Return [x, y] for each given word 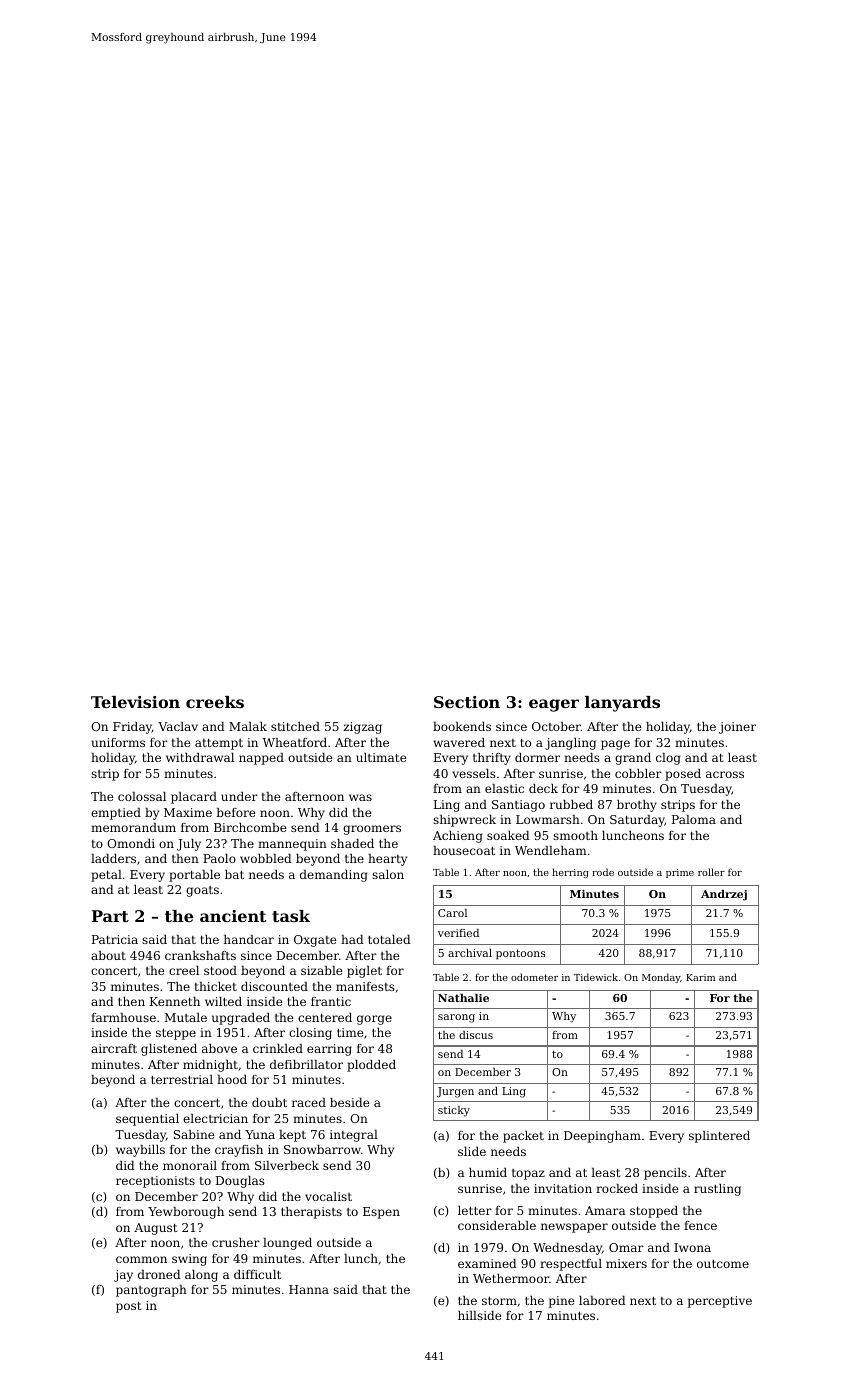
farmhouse [123, 1017]
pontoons [520, 954]
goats [202, 891]
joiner [737, 728]
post [128, 1307]
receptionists [155, 1182]
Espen [381, 1213]
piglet [364, 972]
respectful [571, 1265]
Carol [452, 913]
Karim [700, 977]
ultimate [381, 757]
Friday [132, 728]
